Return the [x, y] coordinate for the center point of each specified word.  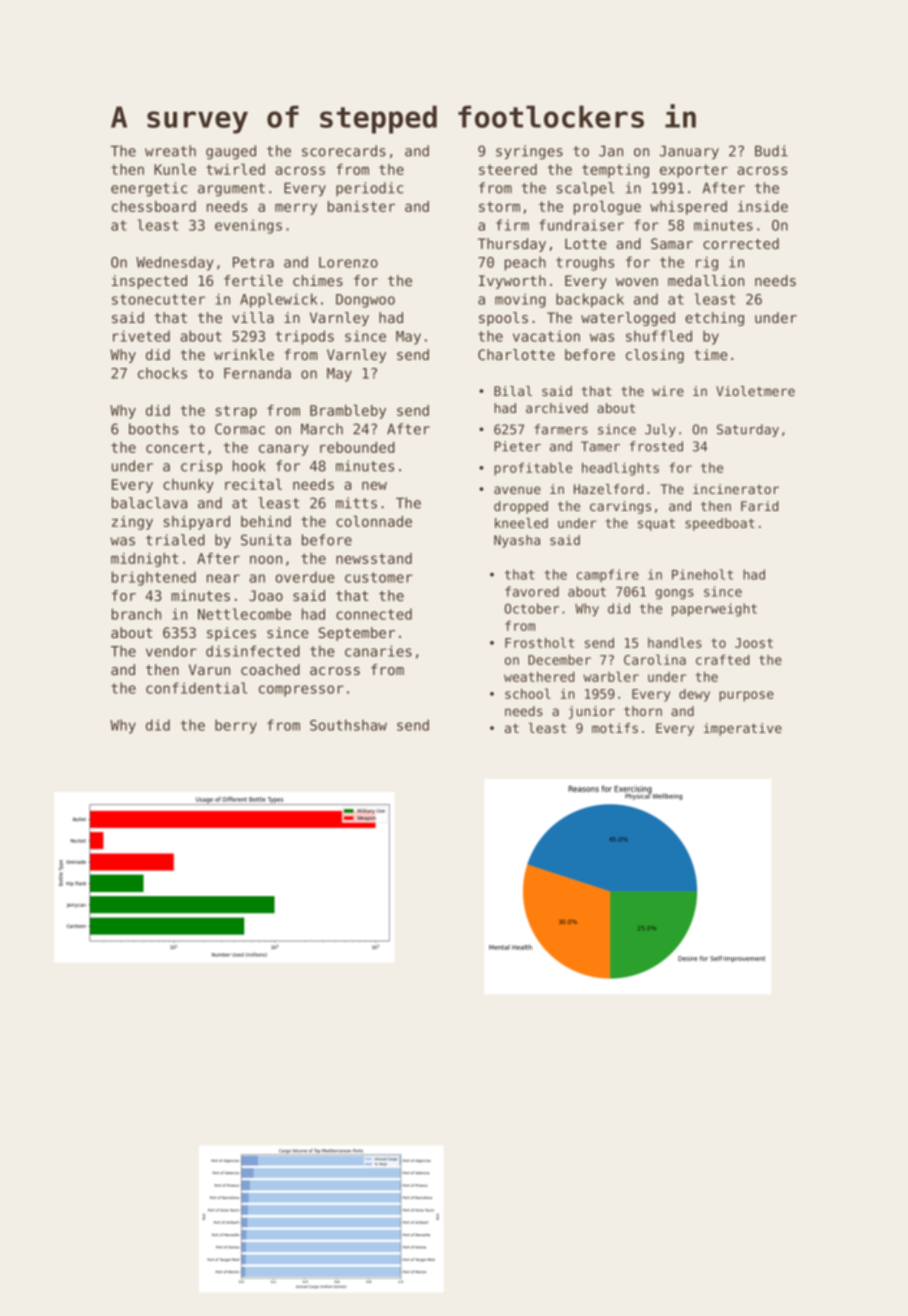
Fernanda [257, 373]
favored [532, 591]
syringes [529, 152]
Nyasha [517, 541]
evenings [248, 226]
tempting [615, 171]
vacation [546, 336]
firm [512, 225]
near [223, 578]
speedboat [720, 524]
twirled [235, 169]
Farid [759, 506]
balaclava [149, 503]
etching [714, 319]
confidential [196, 688]
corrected [741, 243]
